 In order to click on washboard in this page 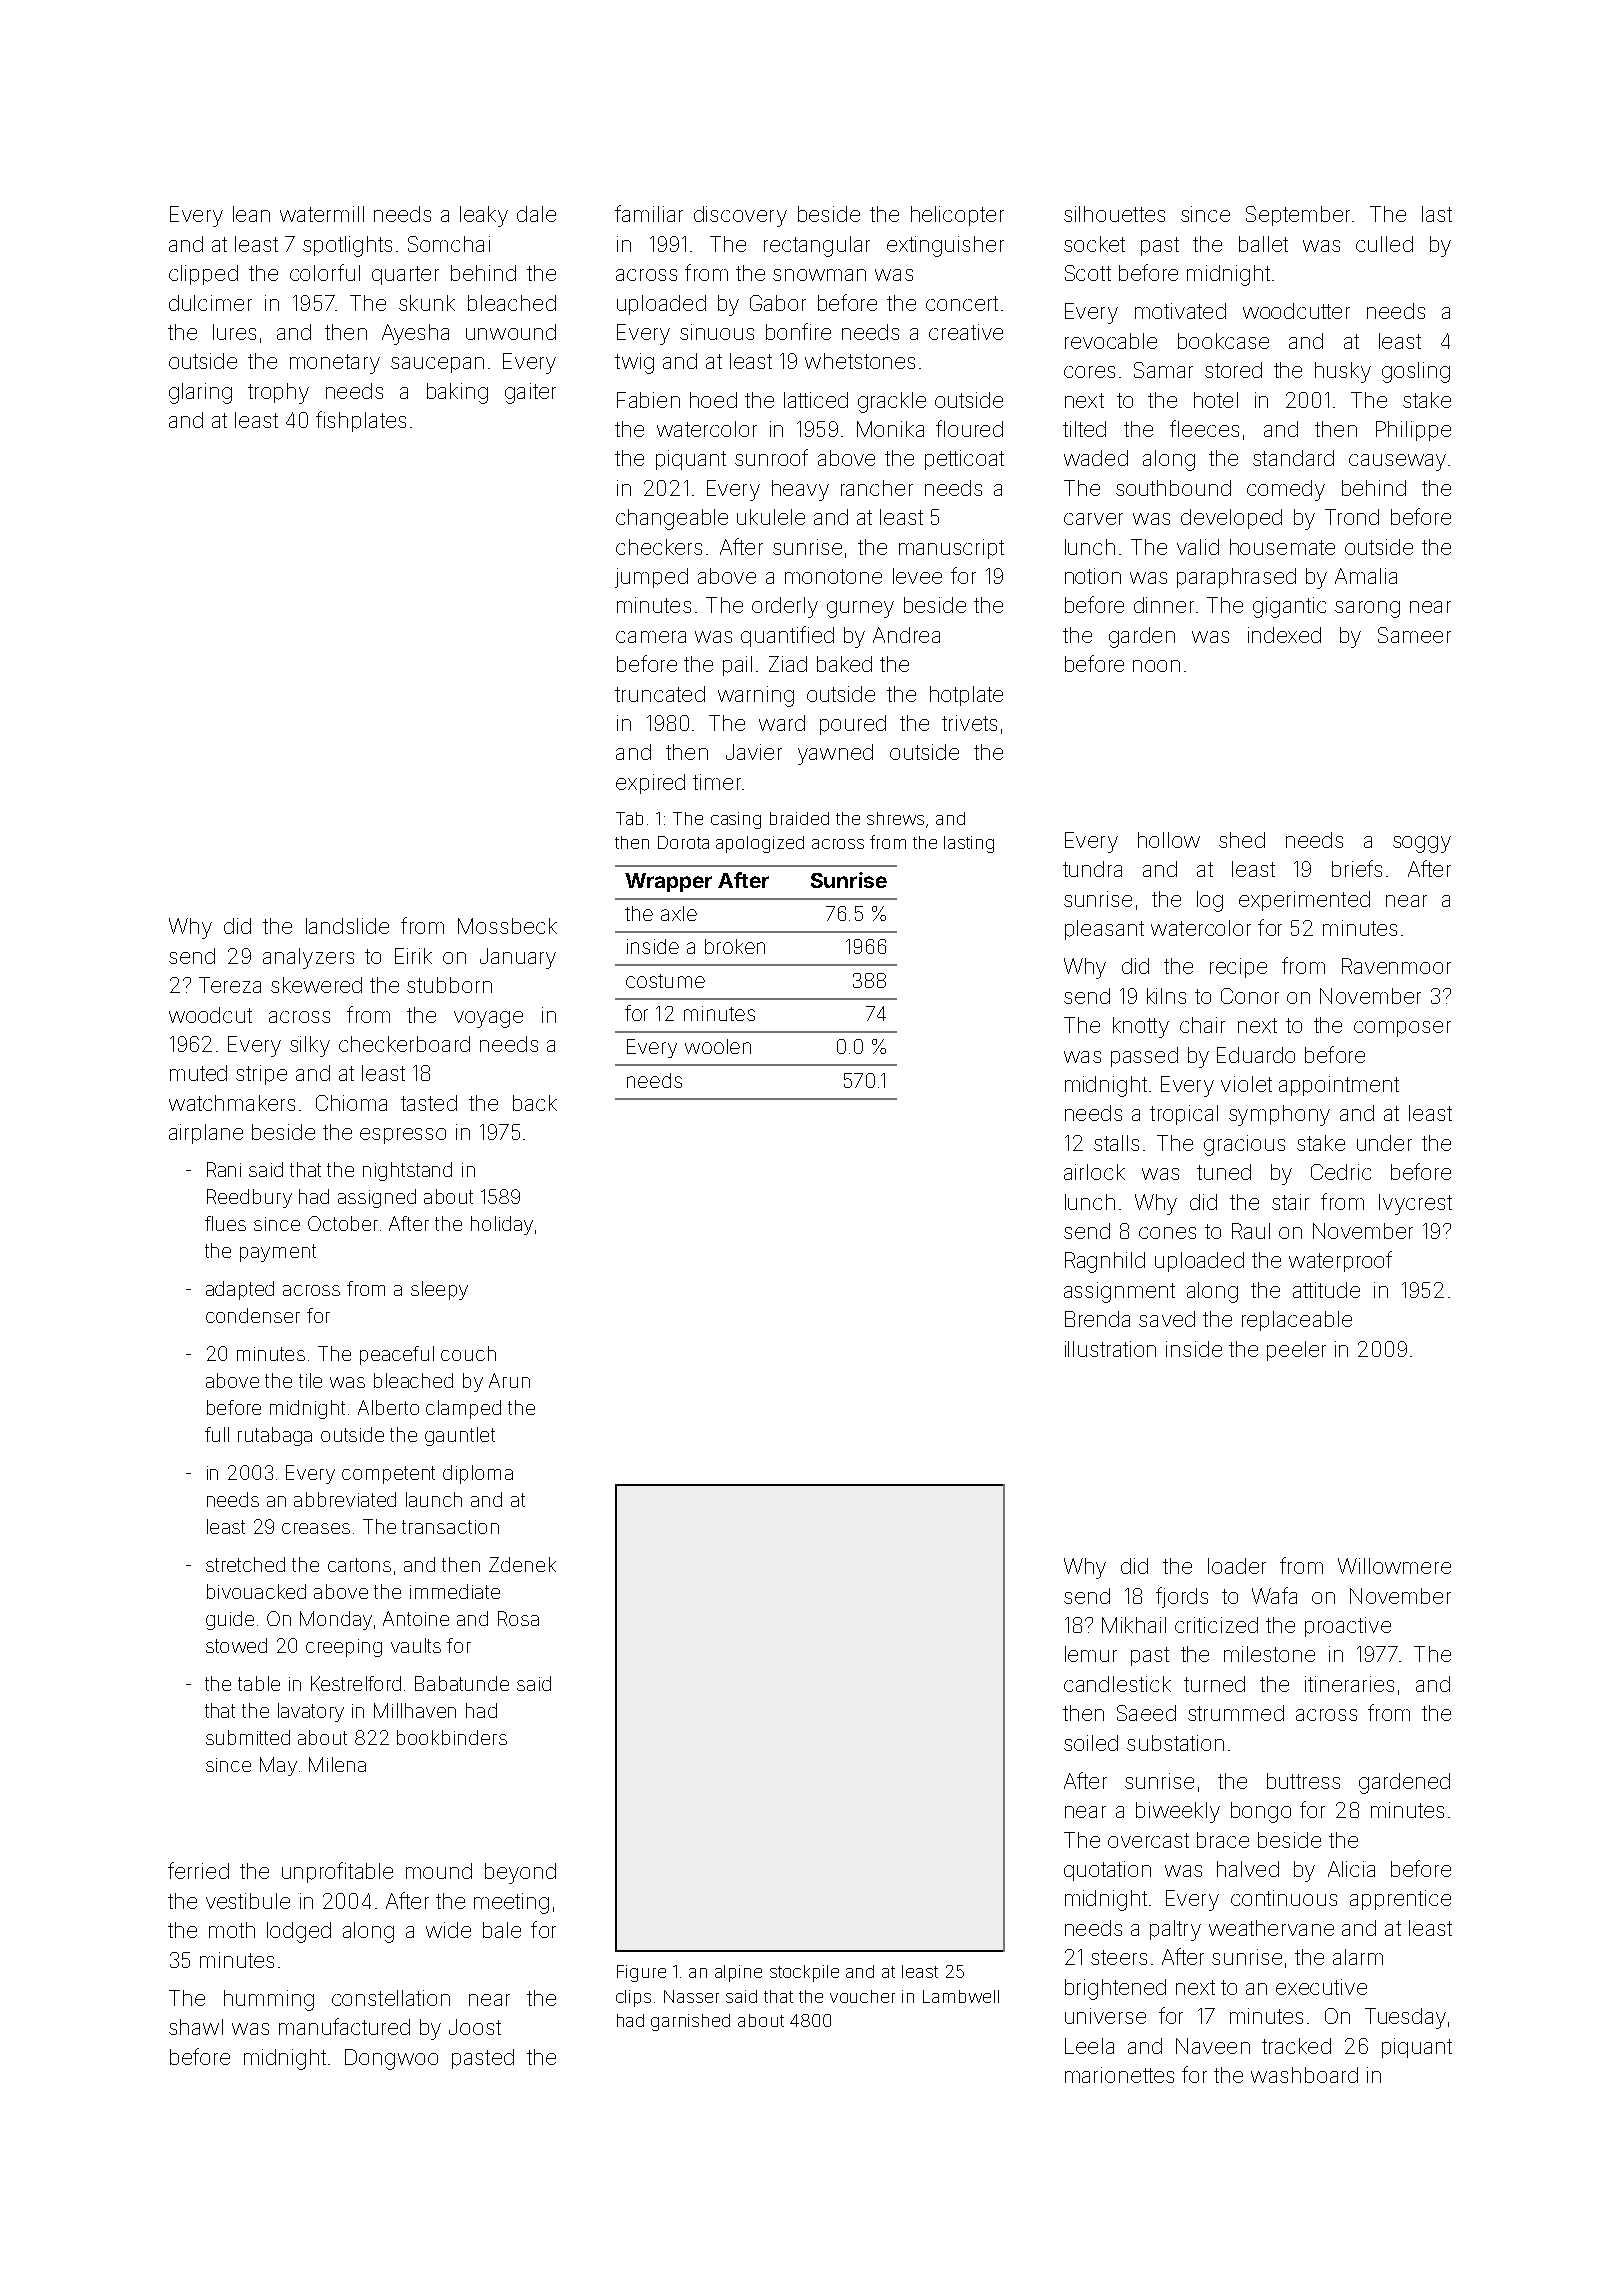, I will do `click(1304, 2075)`.
